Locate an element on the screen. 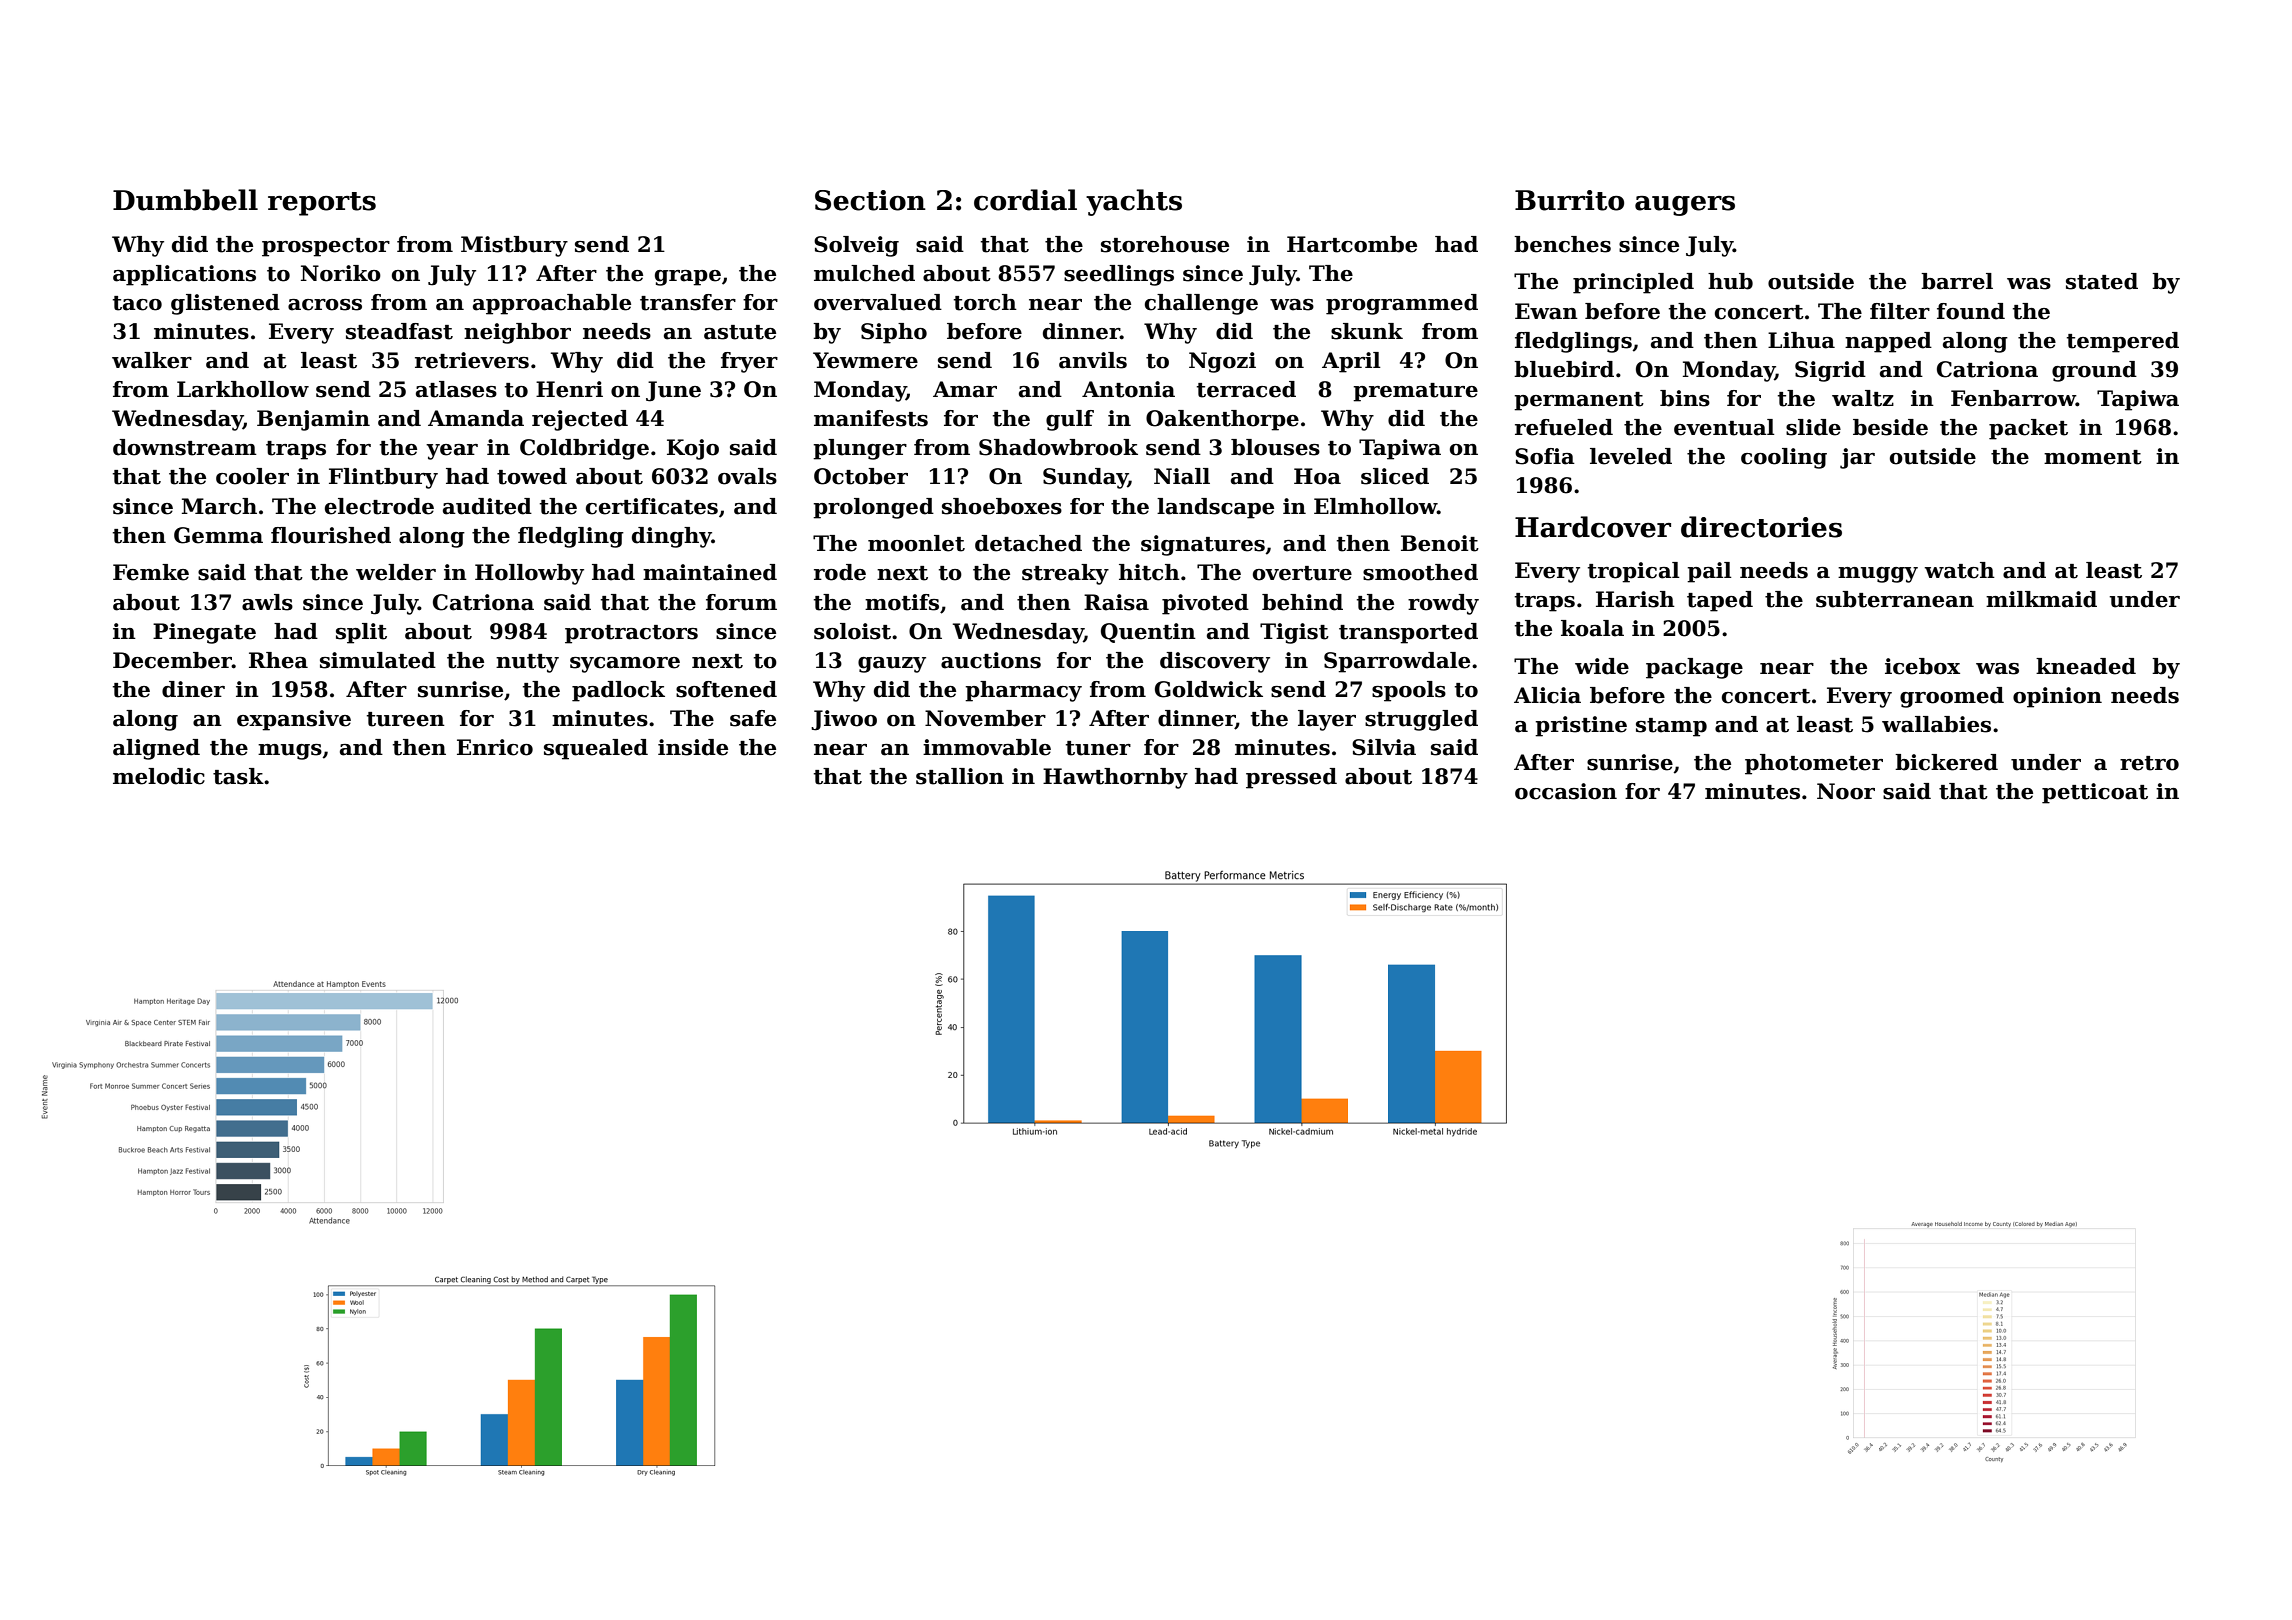  task is located at coordinates (238, 776).
